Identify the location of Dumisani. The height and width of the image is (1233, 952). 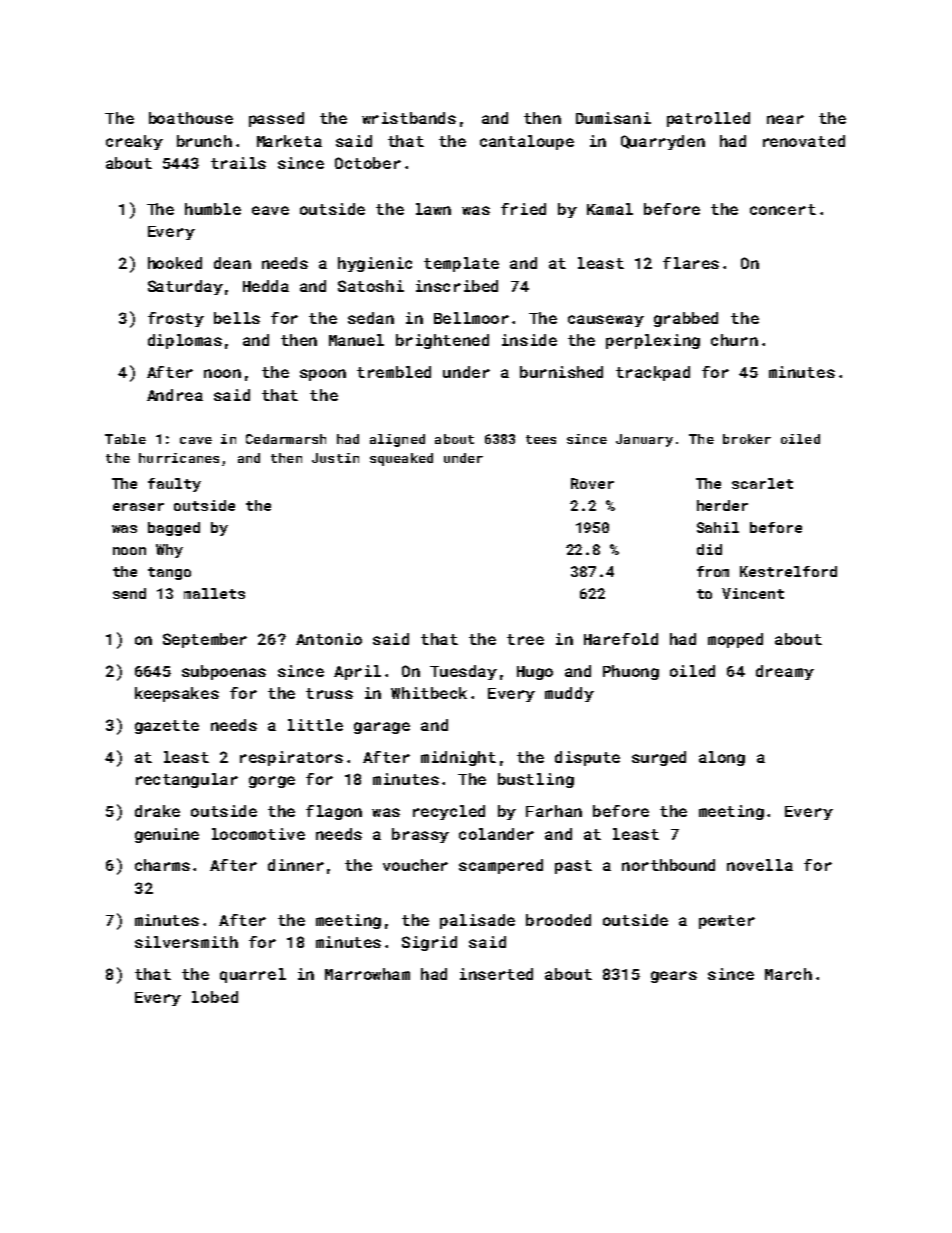
(613, 118).
